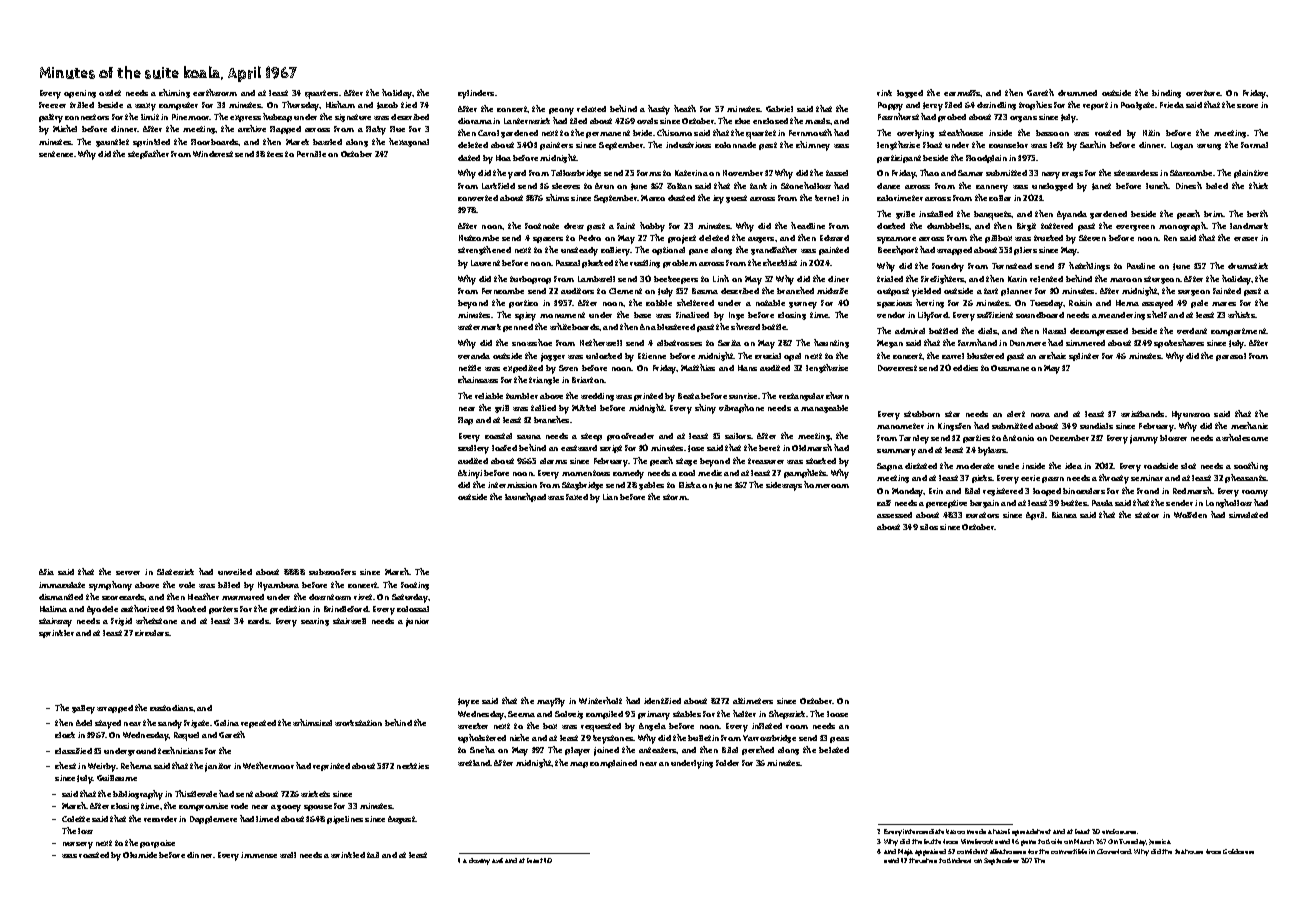 This screenshot has width=1308, height=924. What do you see at coordinates (476, 94) in the screenshot?
I see `cylinders` at bounding box center [476, 94].
